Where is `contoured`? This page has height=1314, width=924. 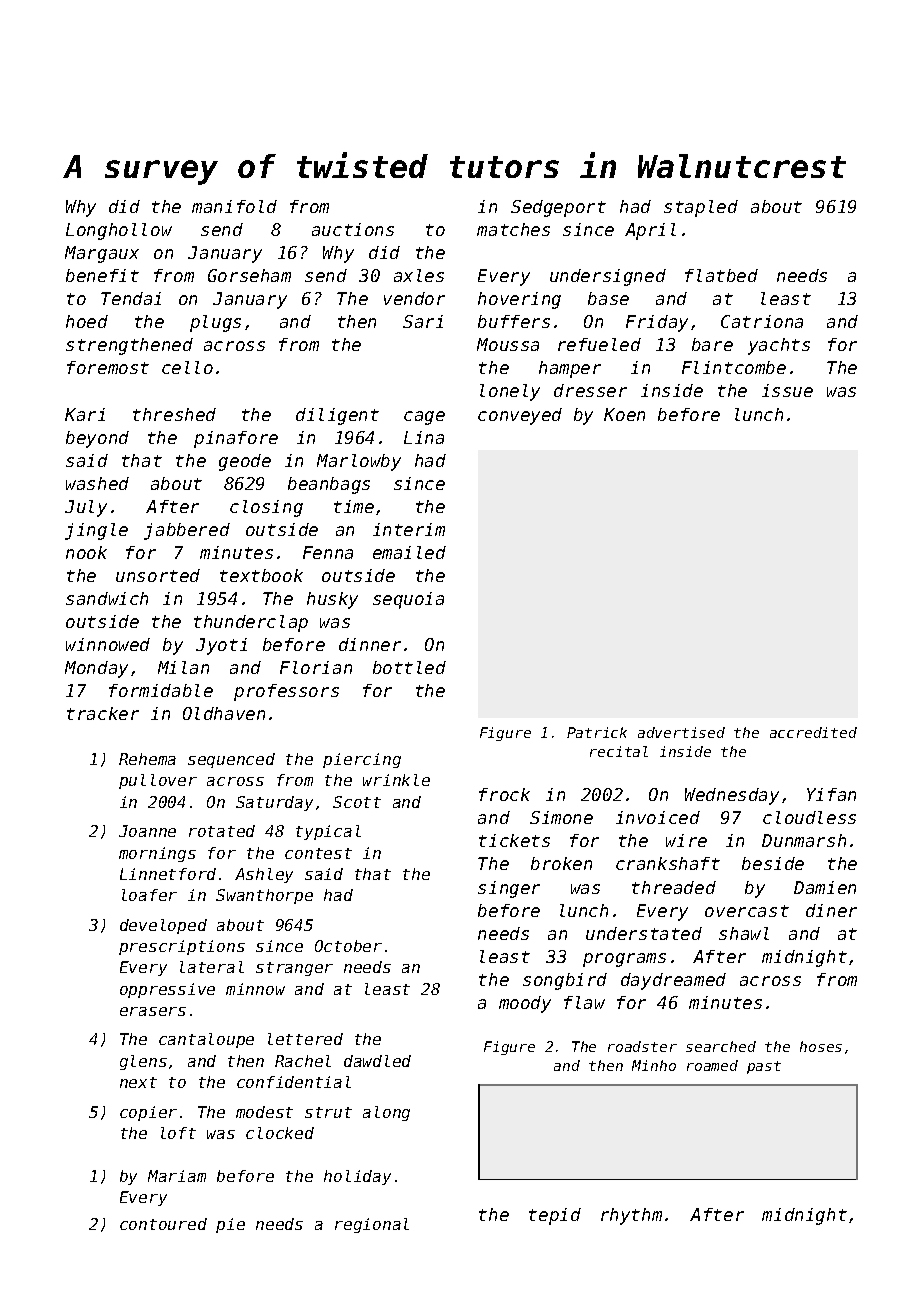 contoured is located at coordinates (163, 1224).
